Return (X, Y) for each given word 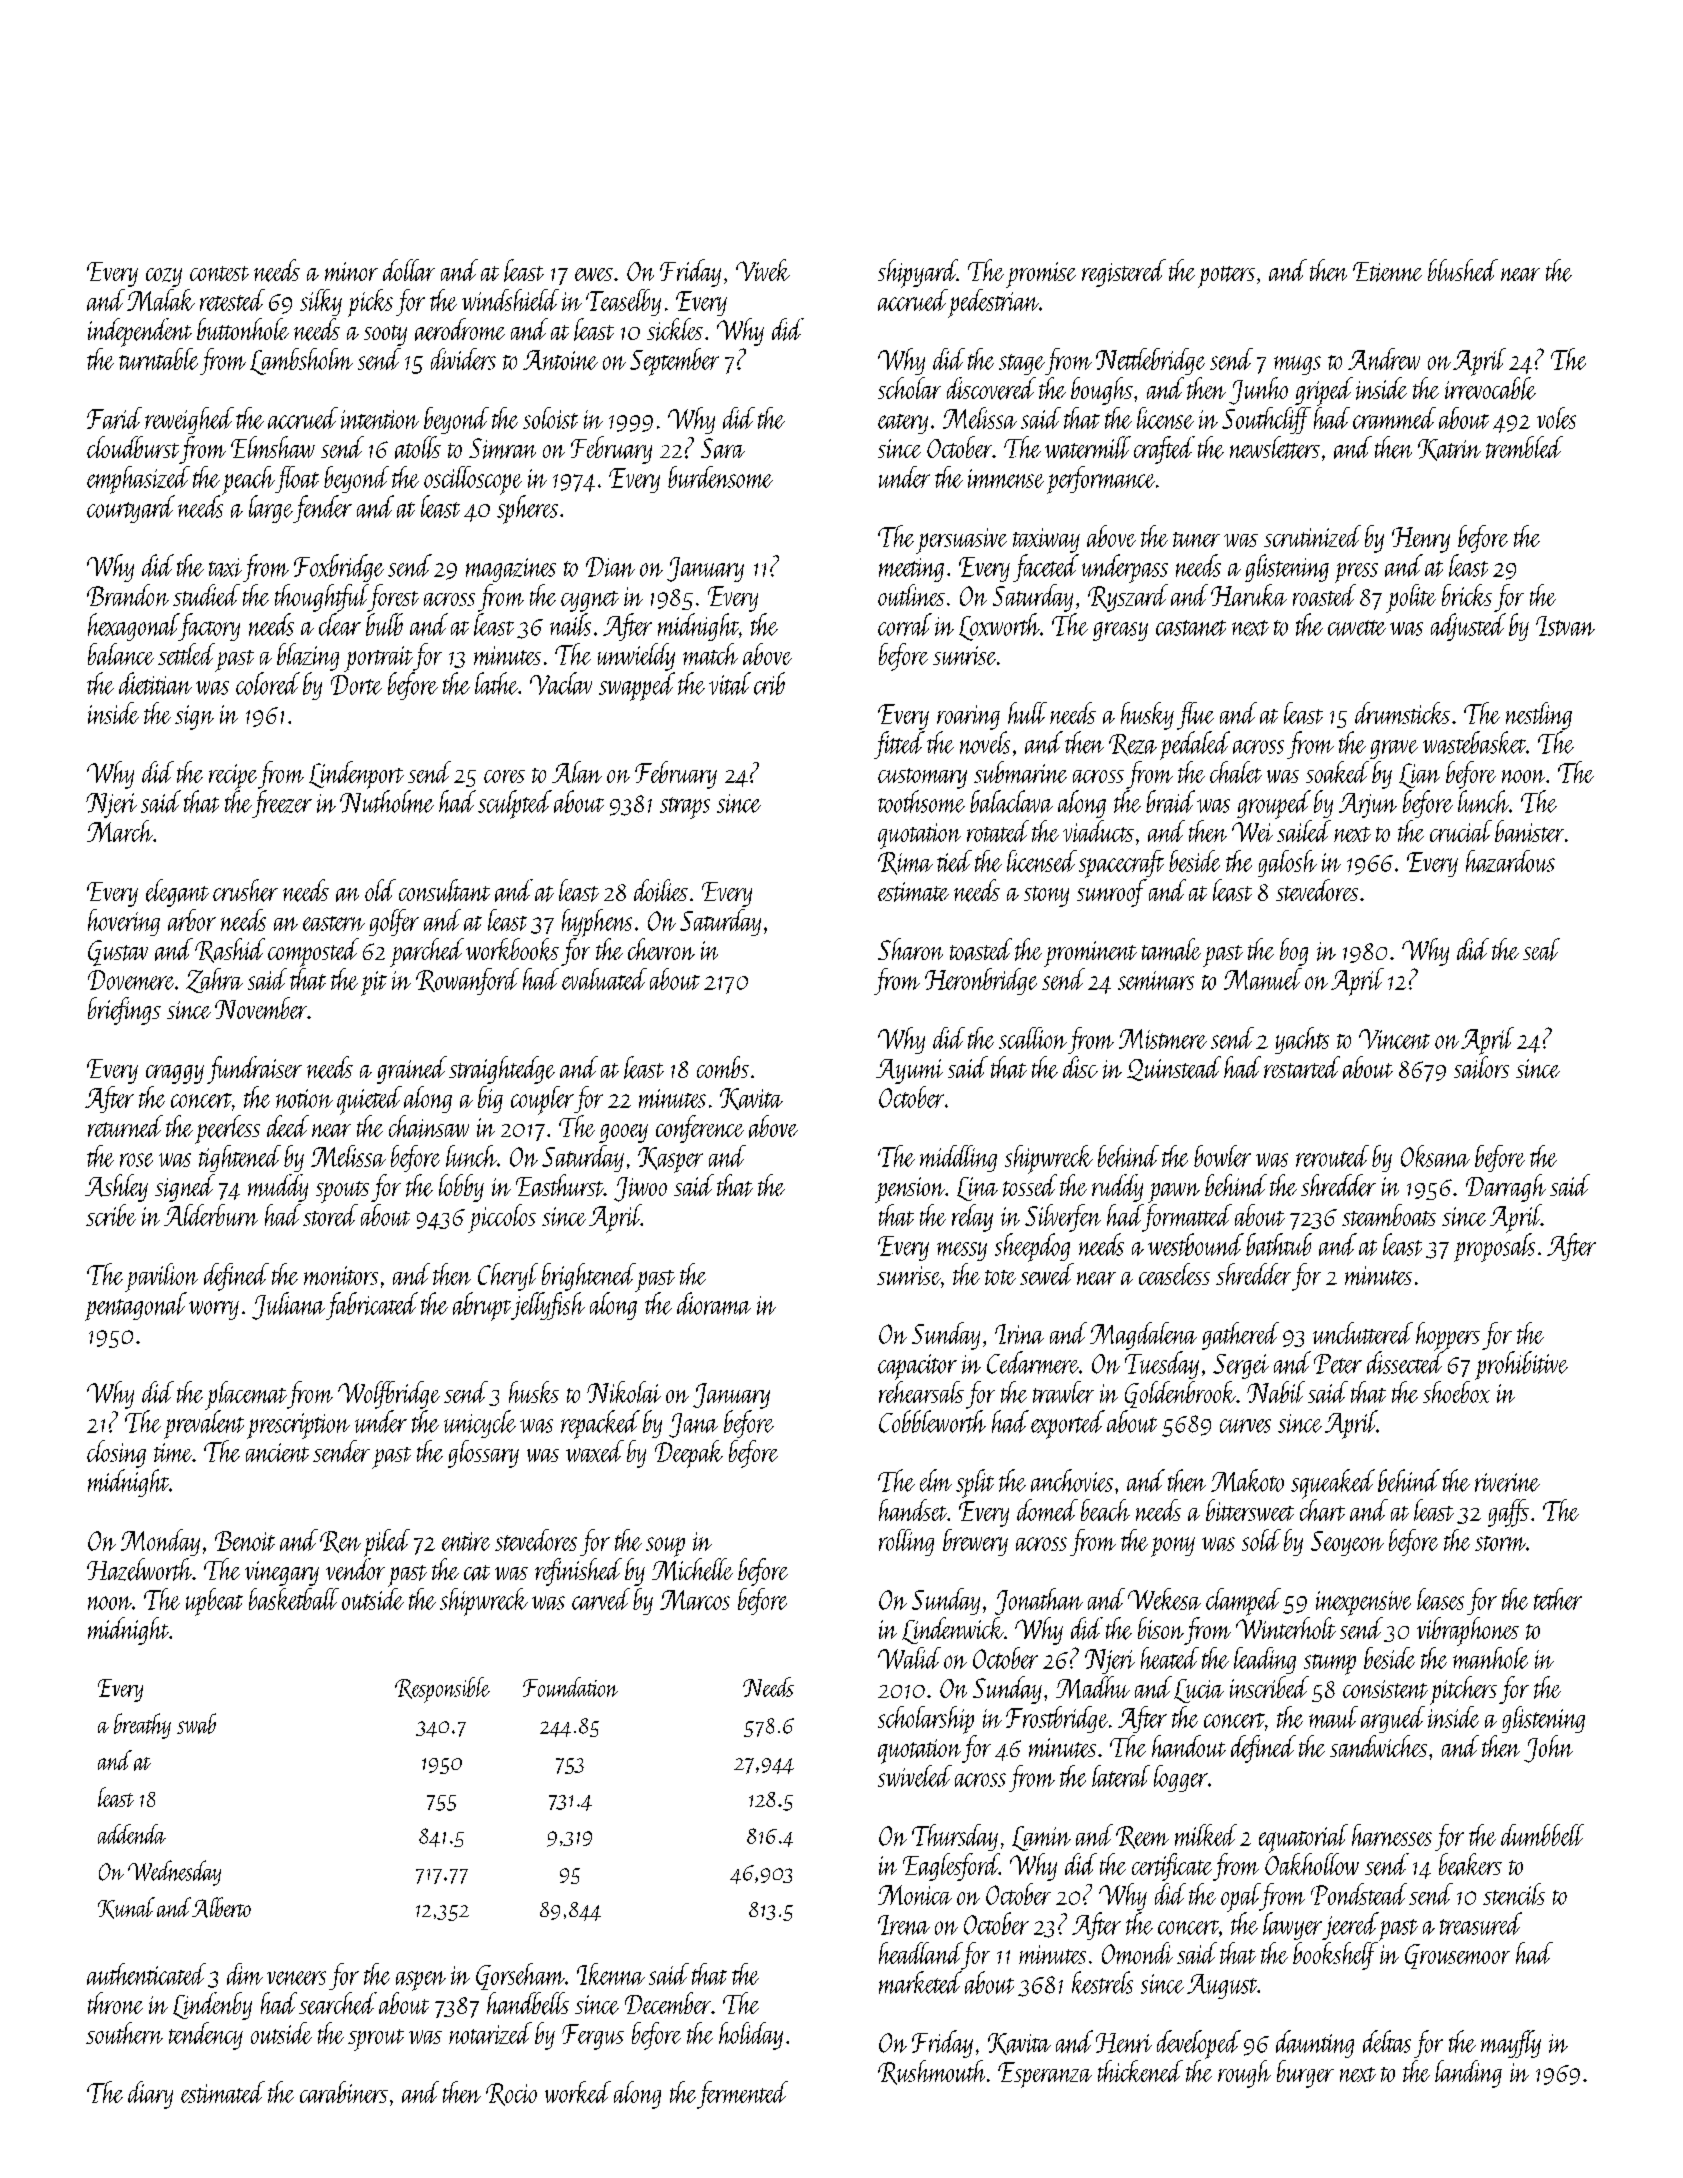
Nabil (1276, 1392)
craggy (175, 1074)
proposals (1494, 1247)
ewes (594, 274)
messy (962, 1251)
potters (1226, 277)
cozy (164, 277)
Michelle (692, 1569)
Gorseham (520, 1976)
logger (1181, 1778)
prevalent (204, 1424)
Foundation (570, 1687)
